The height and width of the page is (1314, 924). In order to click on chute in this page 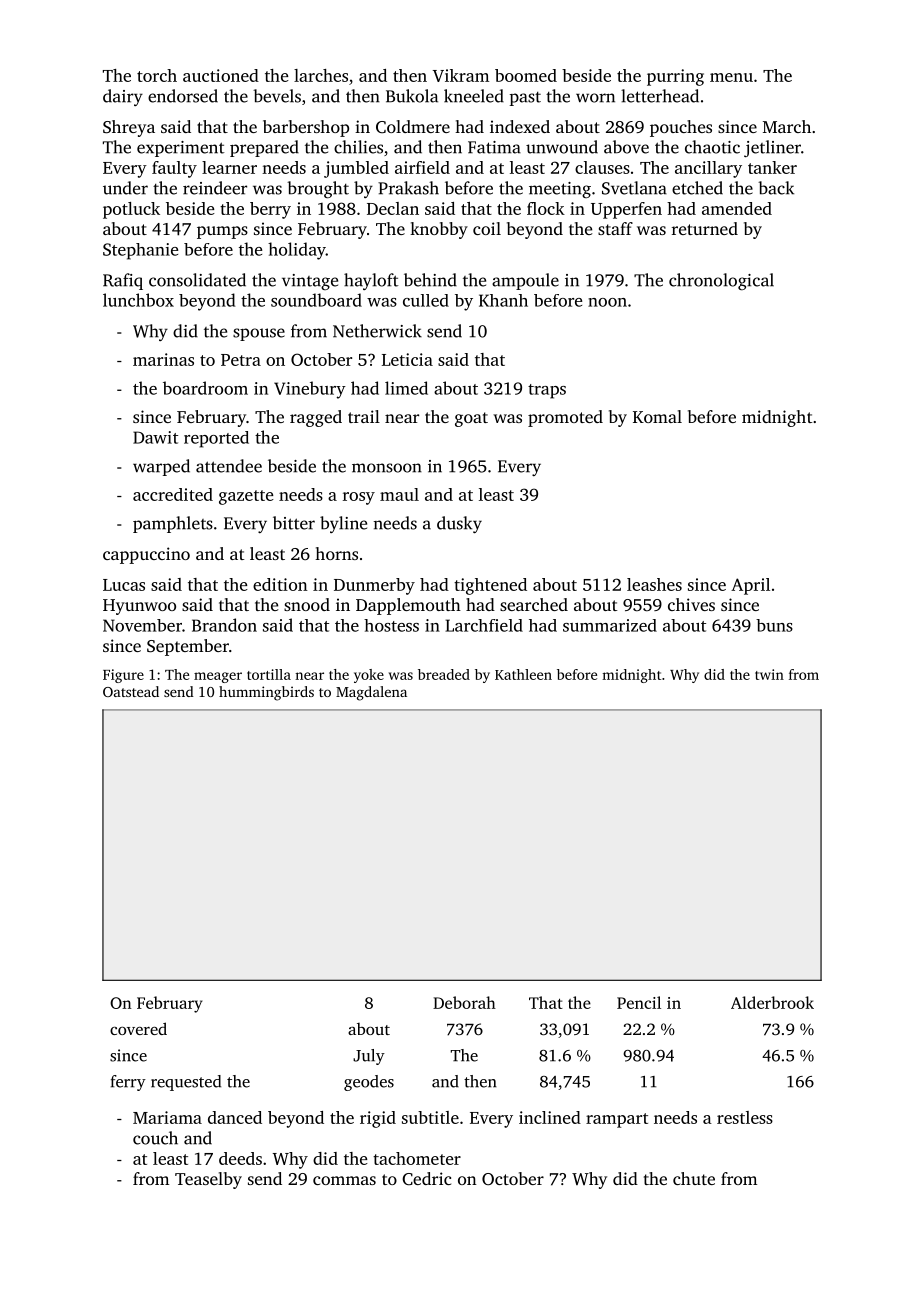, I will do `click(694, 1178)`.
